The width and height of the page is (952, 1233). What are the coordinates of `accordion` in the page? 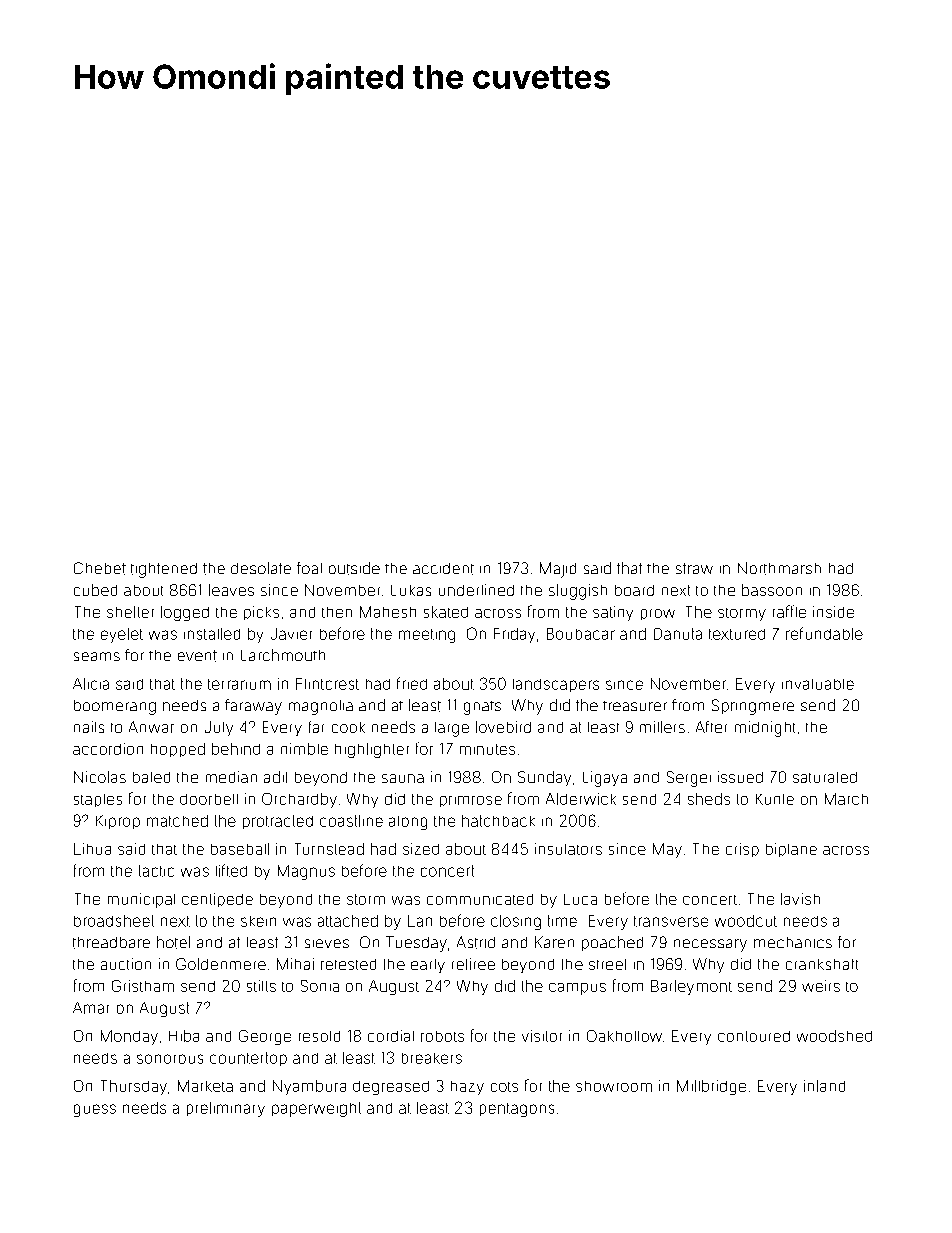 It's located at (108, 749).
